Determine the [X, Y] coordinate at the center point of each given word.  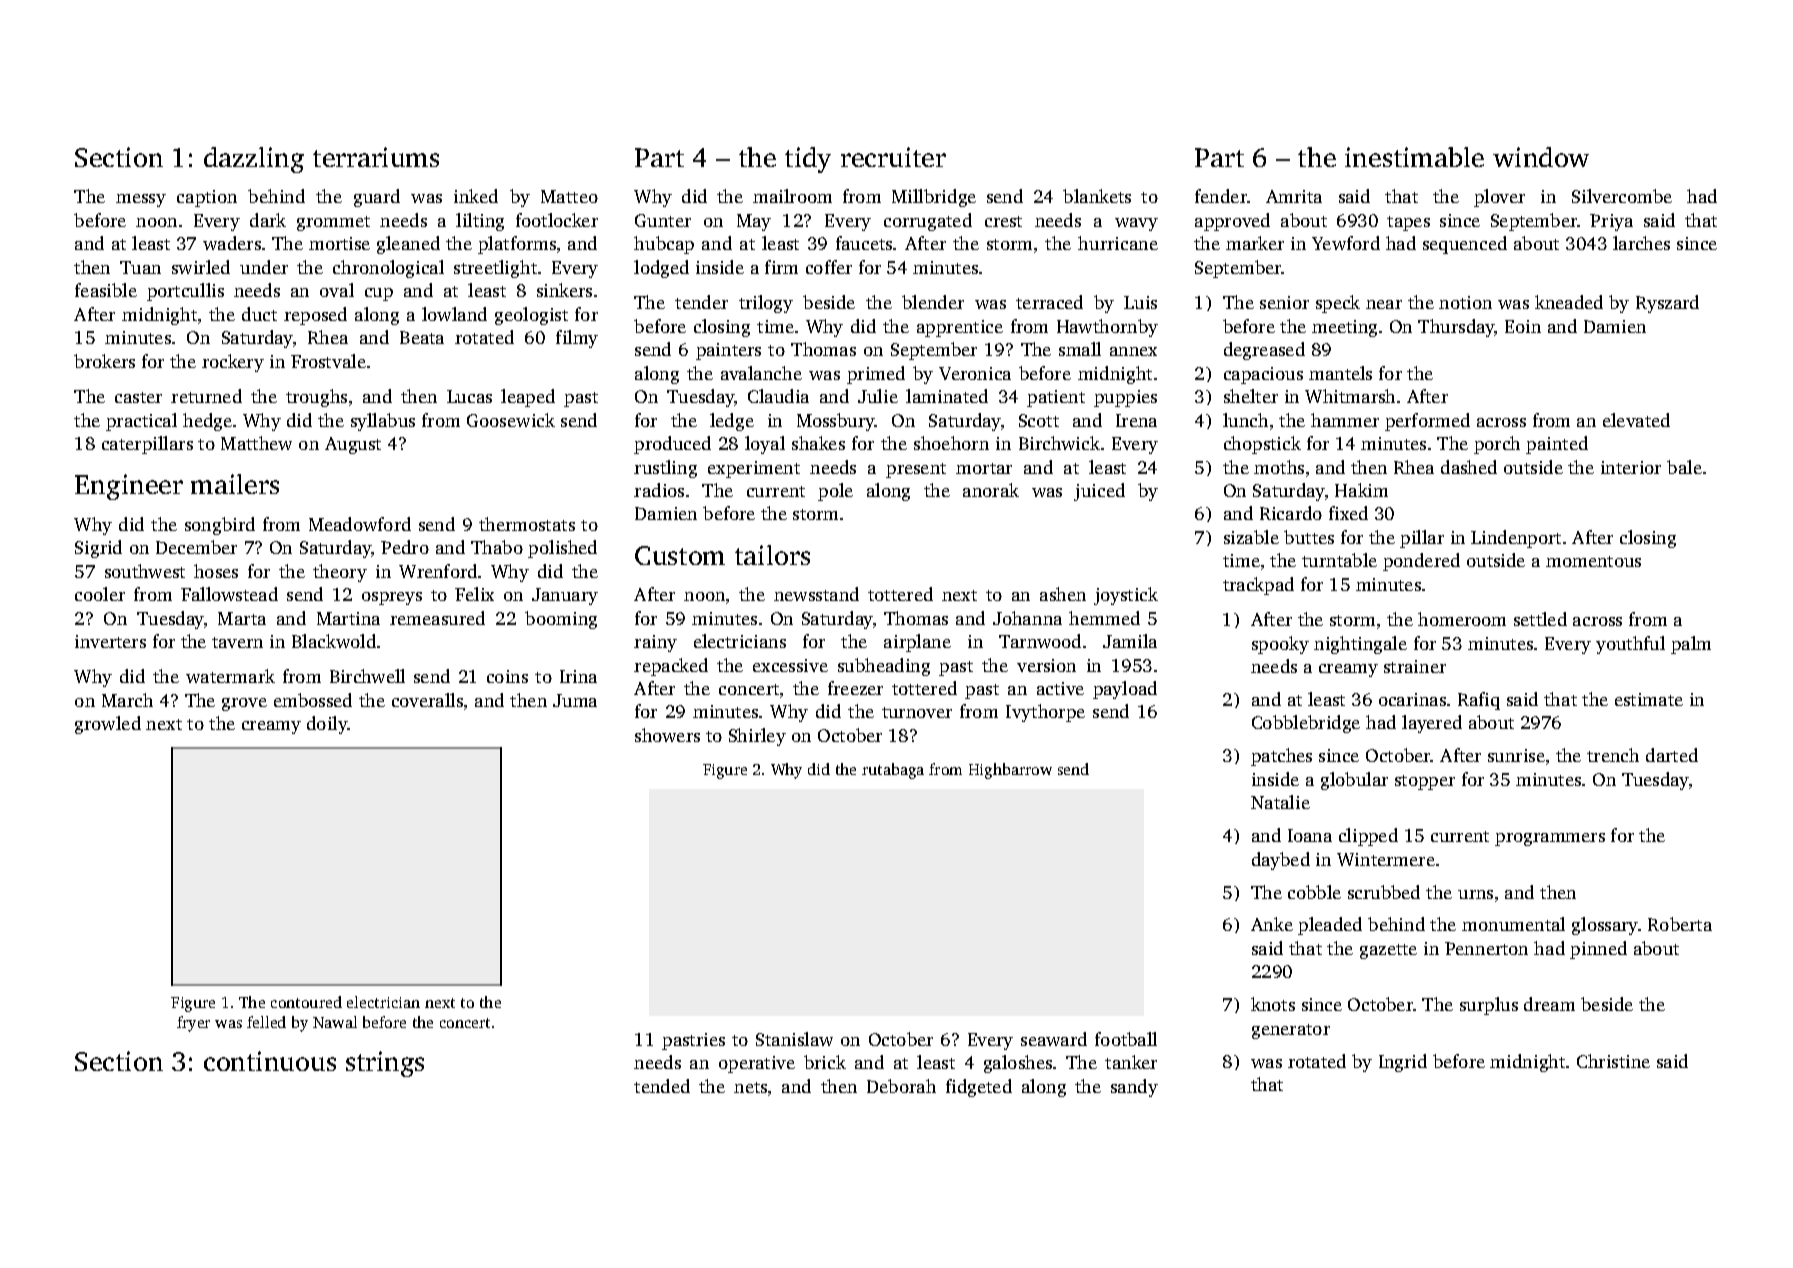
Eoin [1523, 326]
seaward [1054, 1039]
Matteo [569, 196]
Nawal [335, 1022]
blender [933, 302]
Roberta [1680, 924]
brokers [104, 361]
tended [662, 1086]
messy [141, 200]
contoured [306, 1002]
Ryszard [1667, 304]
